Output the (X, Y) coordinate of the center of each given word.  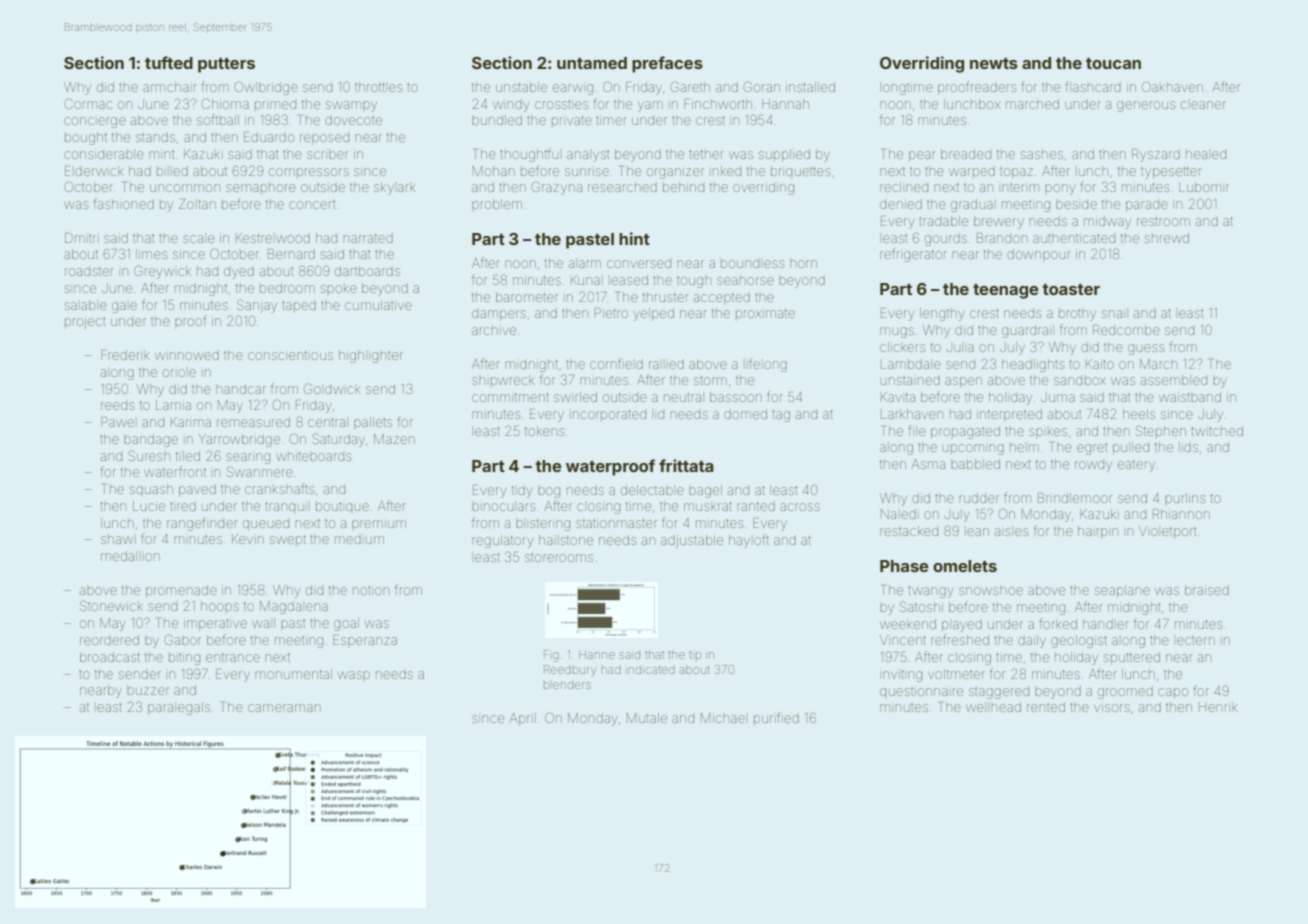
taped (299, 305)
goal (346, 624)
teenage (1006, 291)
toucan (1113, 63)
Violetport (1168, 532)
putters (226, 65)
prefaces (667, 64)
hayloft (749, 541)
